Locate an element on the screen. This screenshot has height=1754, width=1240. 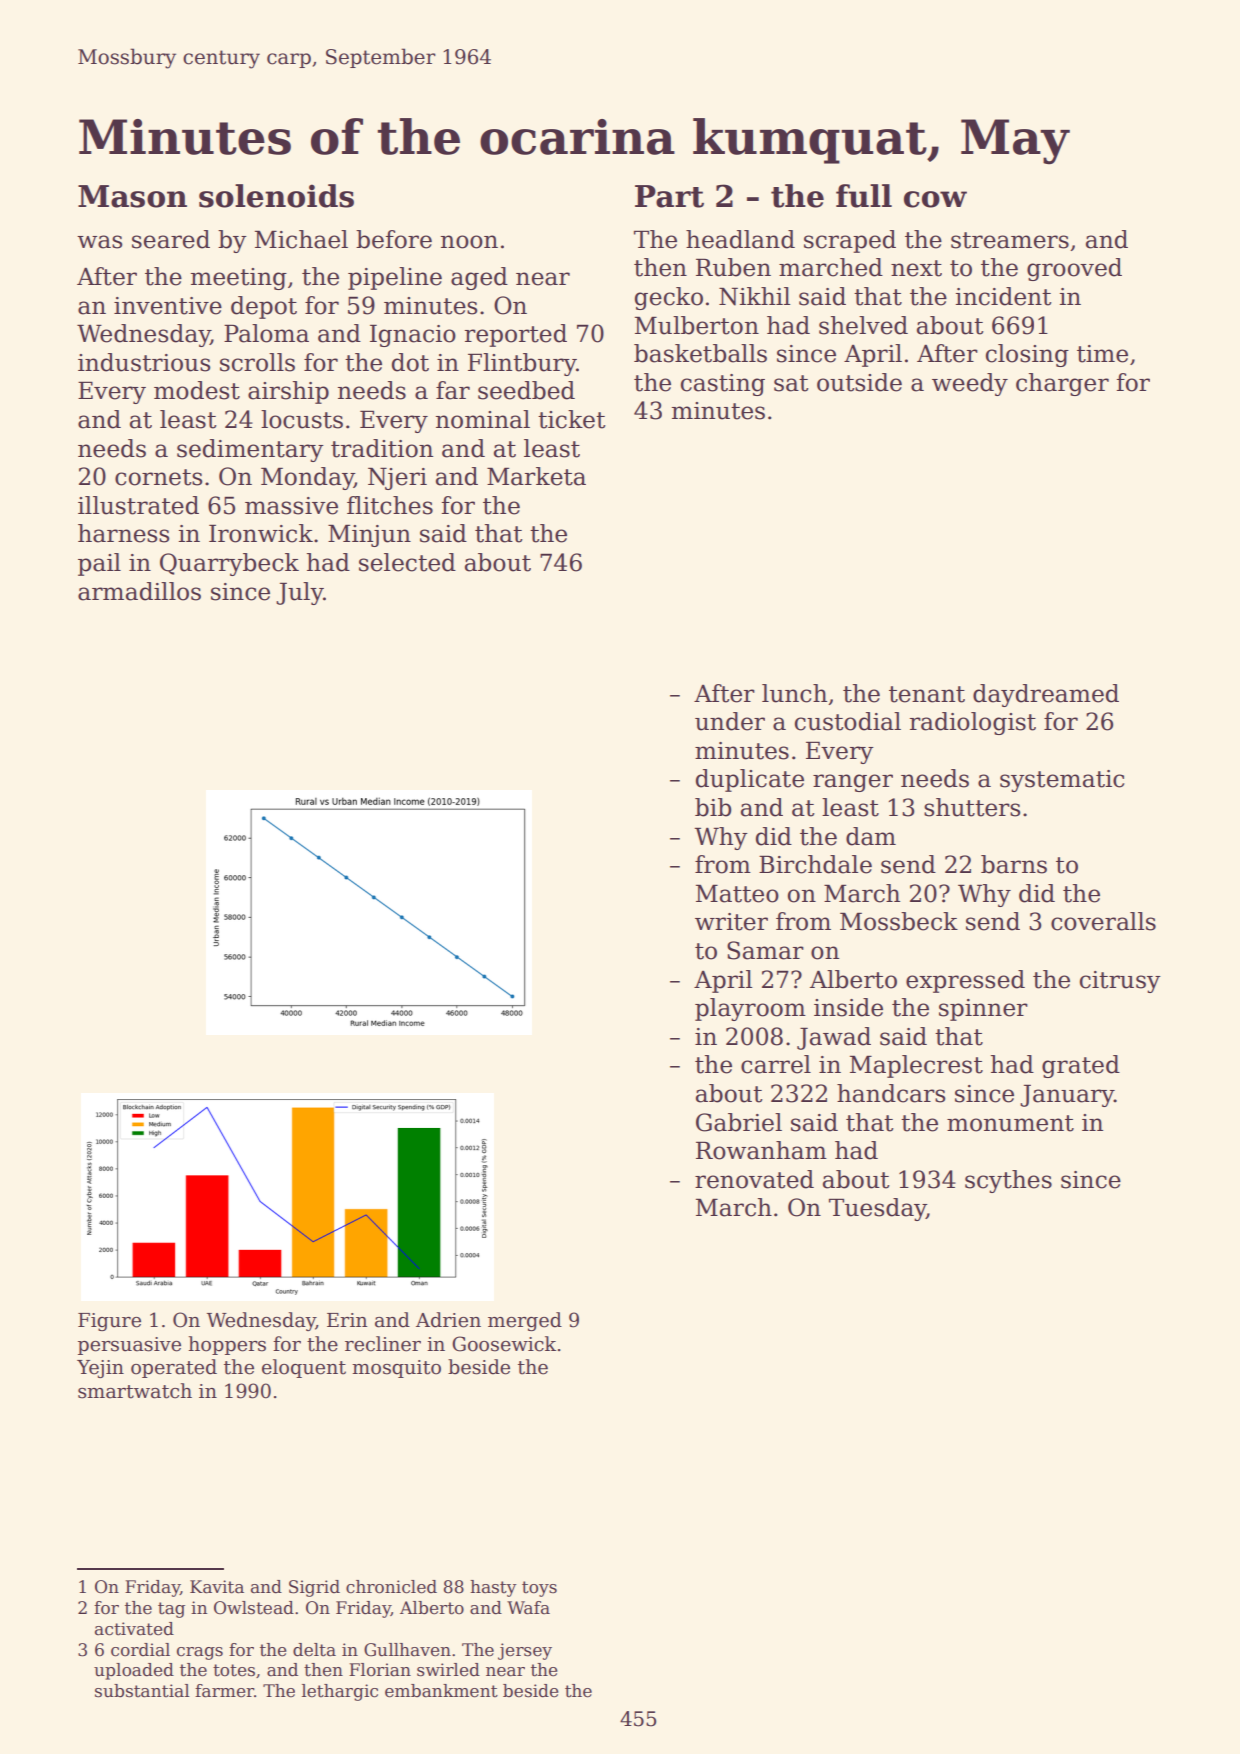
grooved is located at coordinates (1074, 269).
